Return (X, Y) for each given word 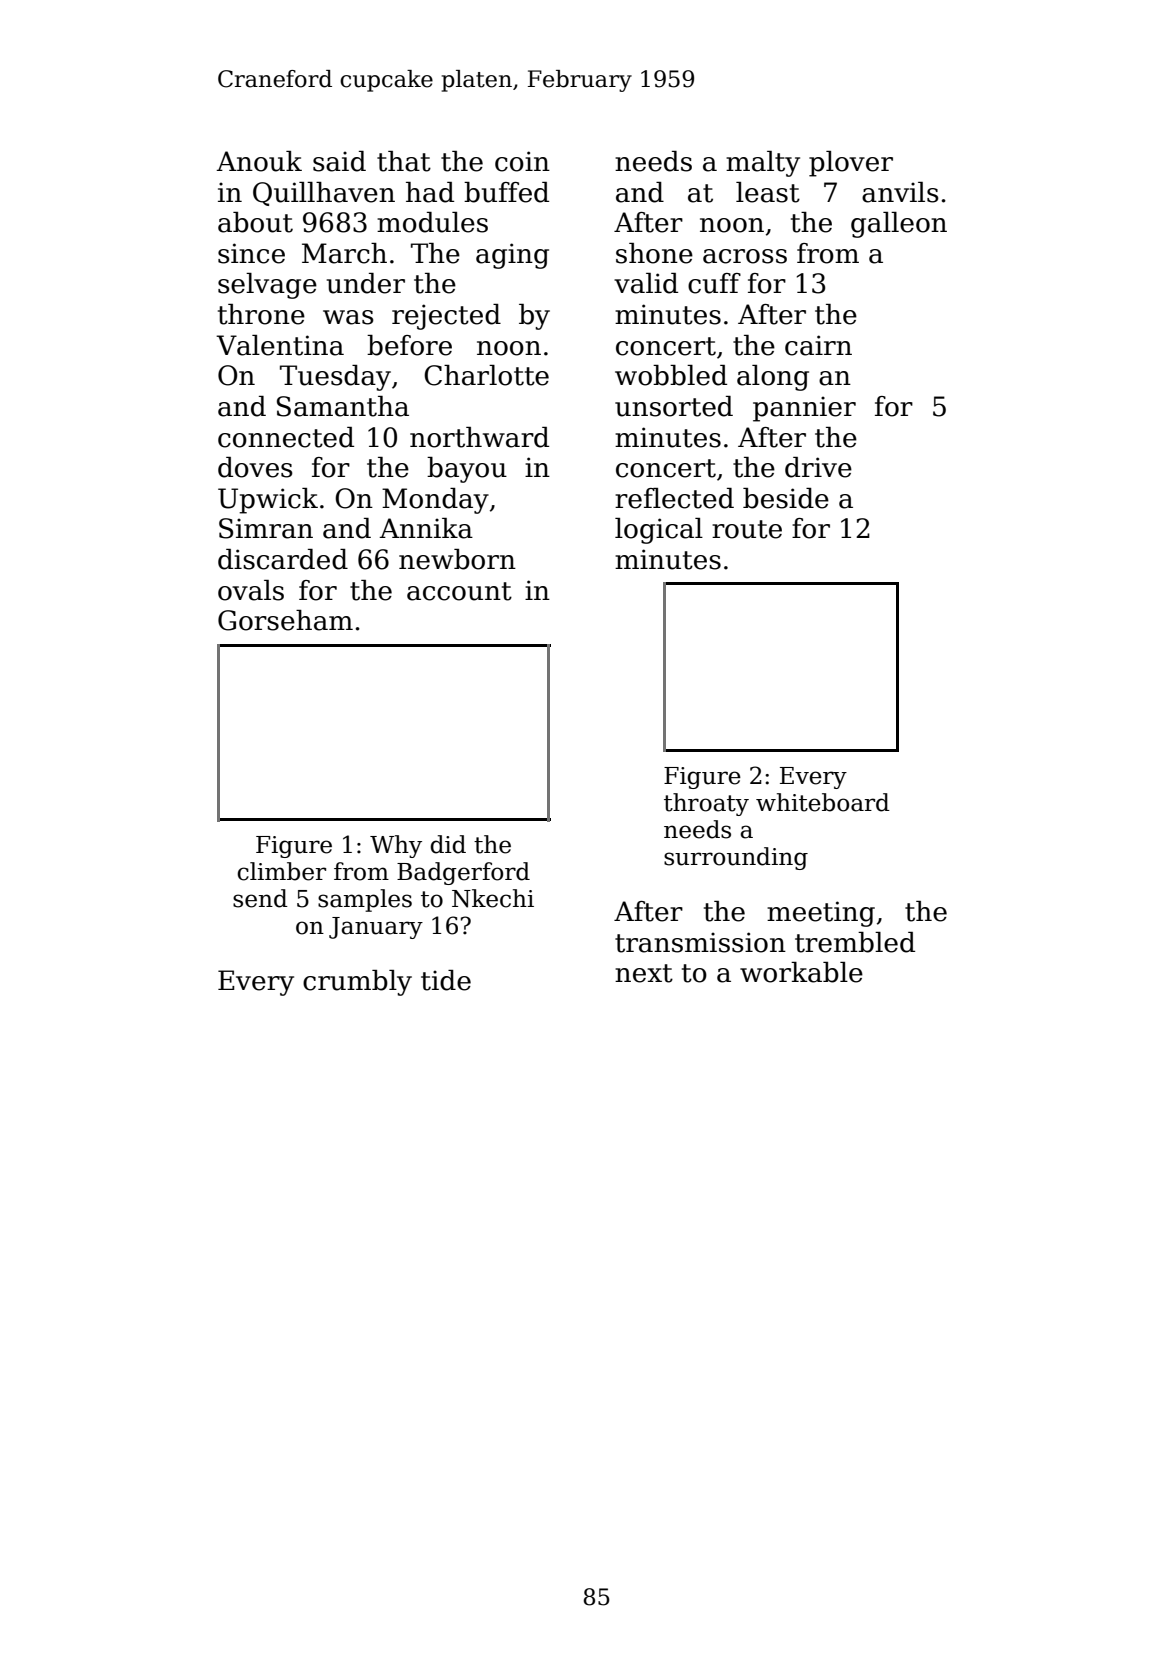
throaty (706, 804)
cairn (818, 345)
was (348, 317)
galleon (899, 225)
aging (512, 256)
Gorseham (285, 620)
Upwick (268, 501)
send (260, 898)
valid (646, 283)
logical (659, 531)
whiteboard (823, 802)
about (255, 222)
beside (786, 498)
